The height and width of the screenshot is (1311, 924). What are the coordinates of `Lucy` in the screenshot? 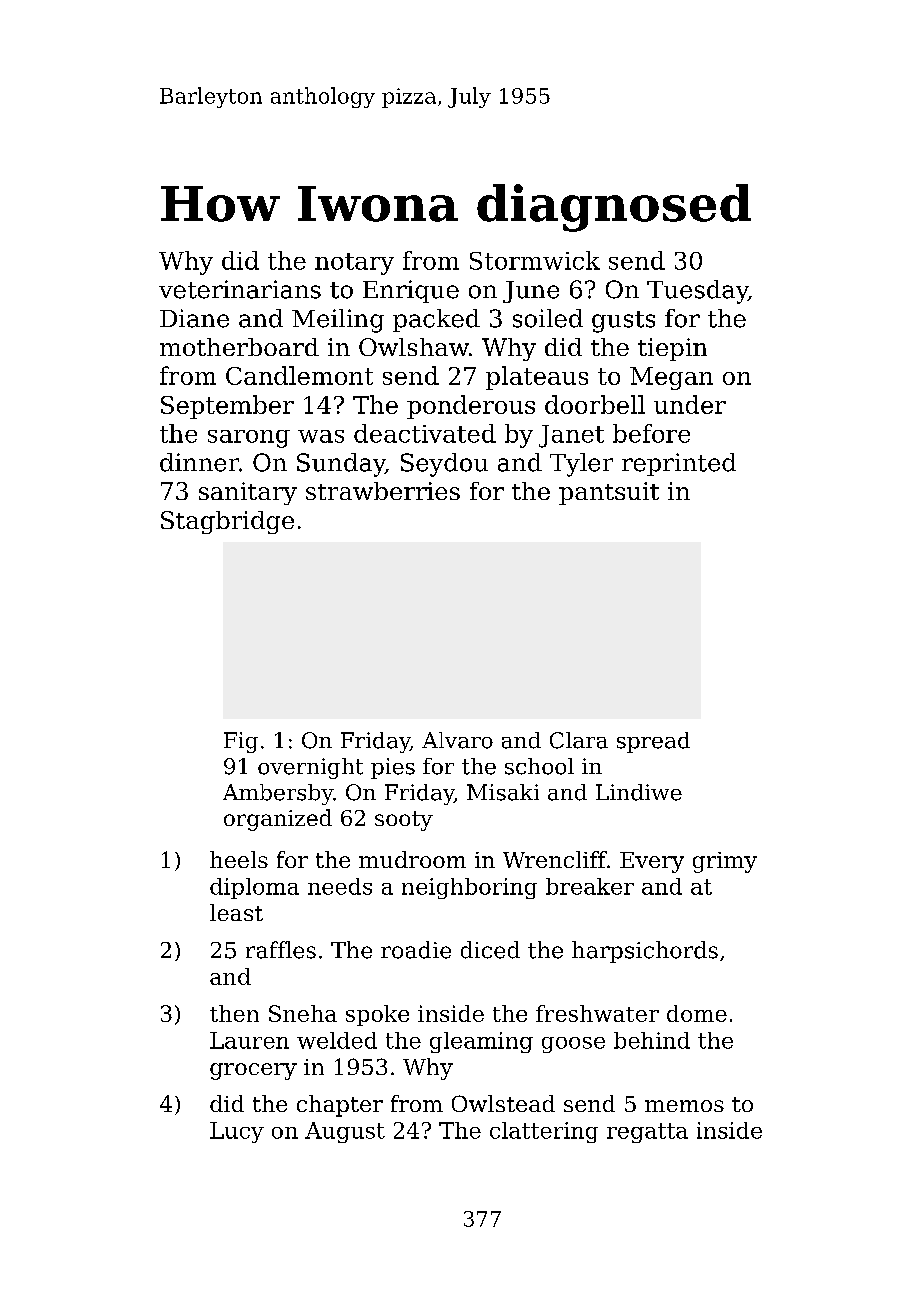 It's located at (237, 1132).
